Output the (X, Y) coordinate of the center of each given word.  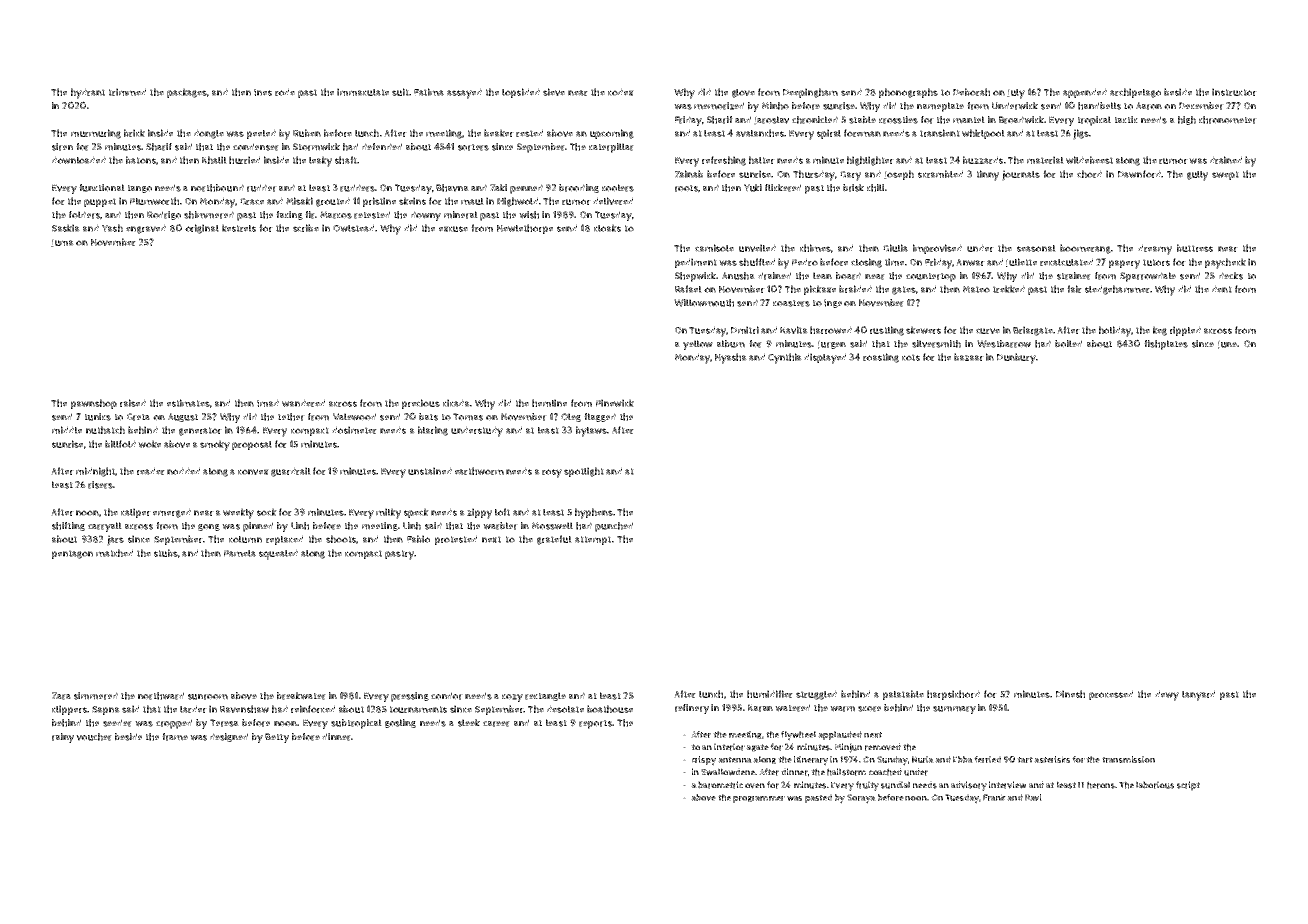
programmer (759, 799)
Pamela (240, 553)
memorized (719, 106)
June (1227, 344)
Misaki (299, 201)
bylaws (591, 431)
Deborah (971, 92)
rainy (63, 738)
